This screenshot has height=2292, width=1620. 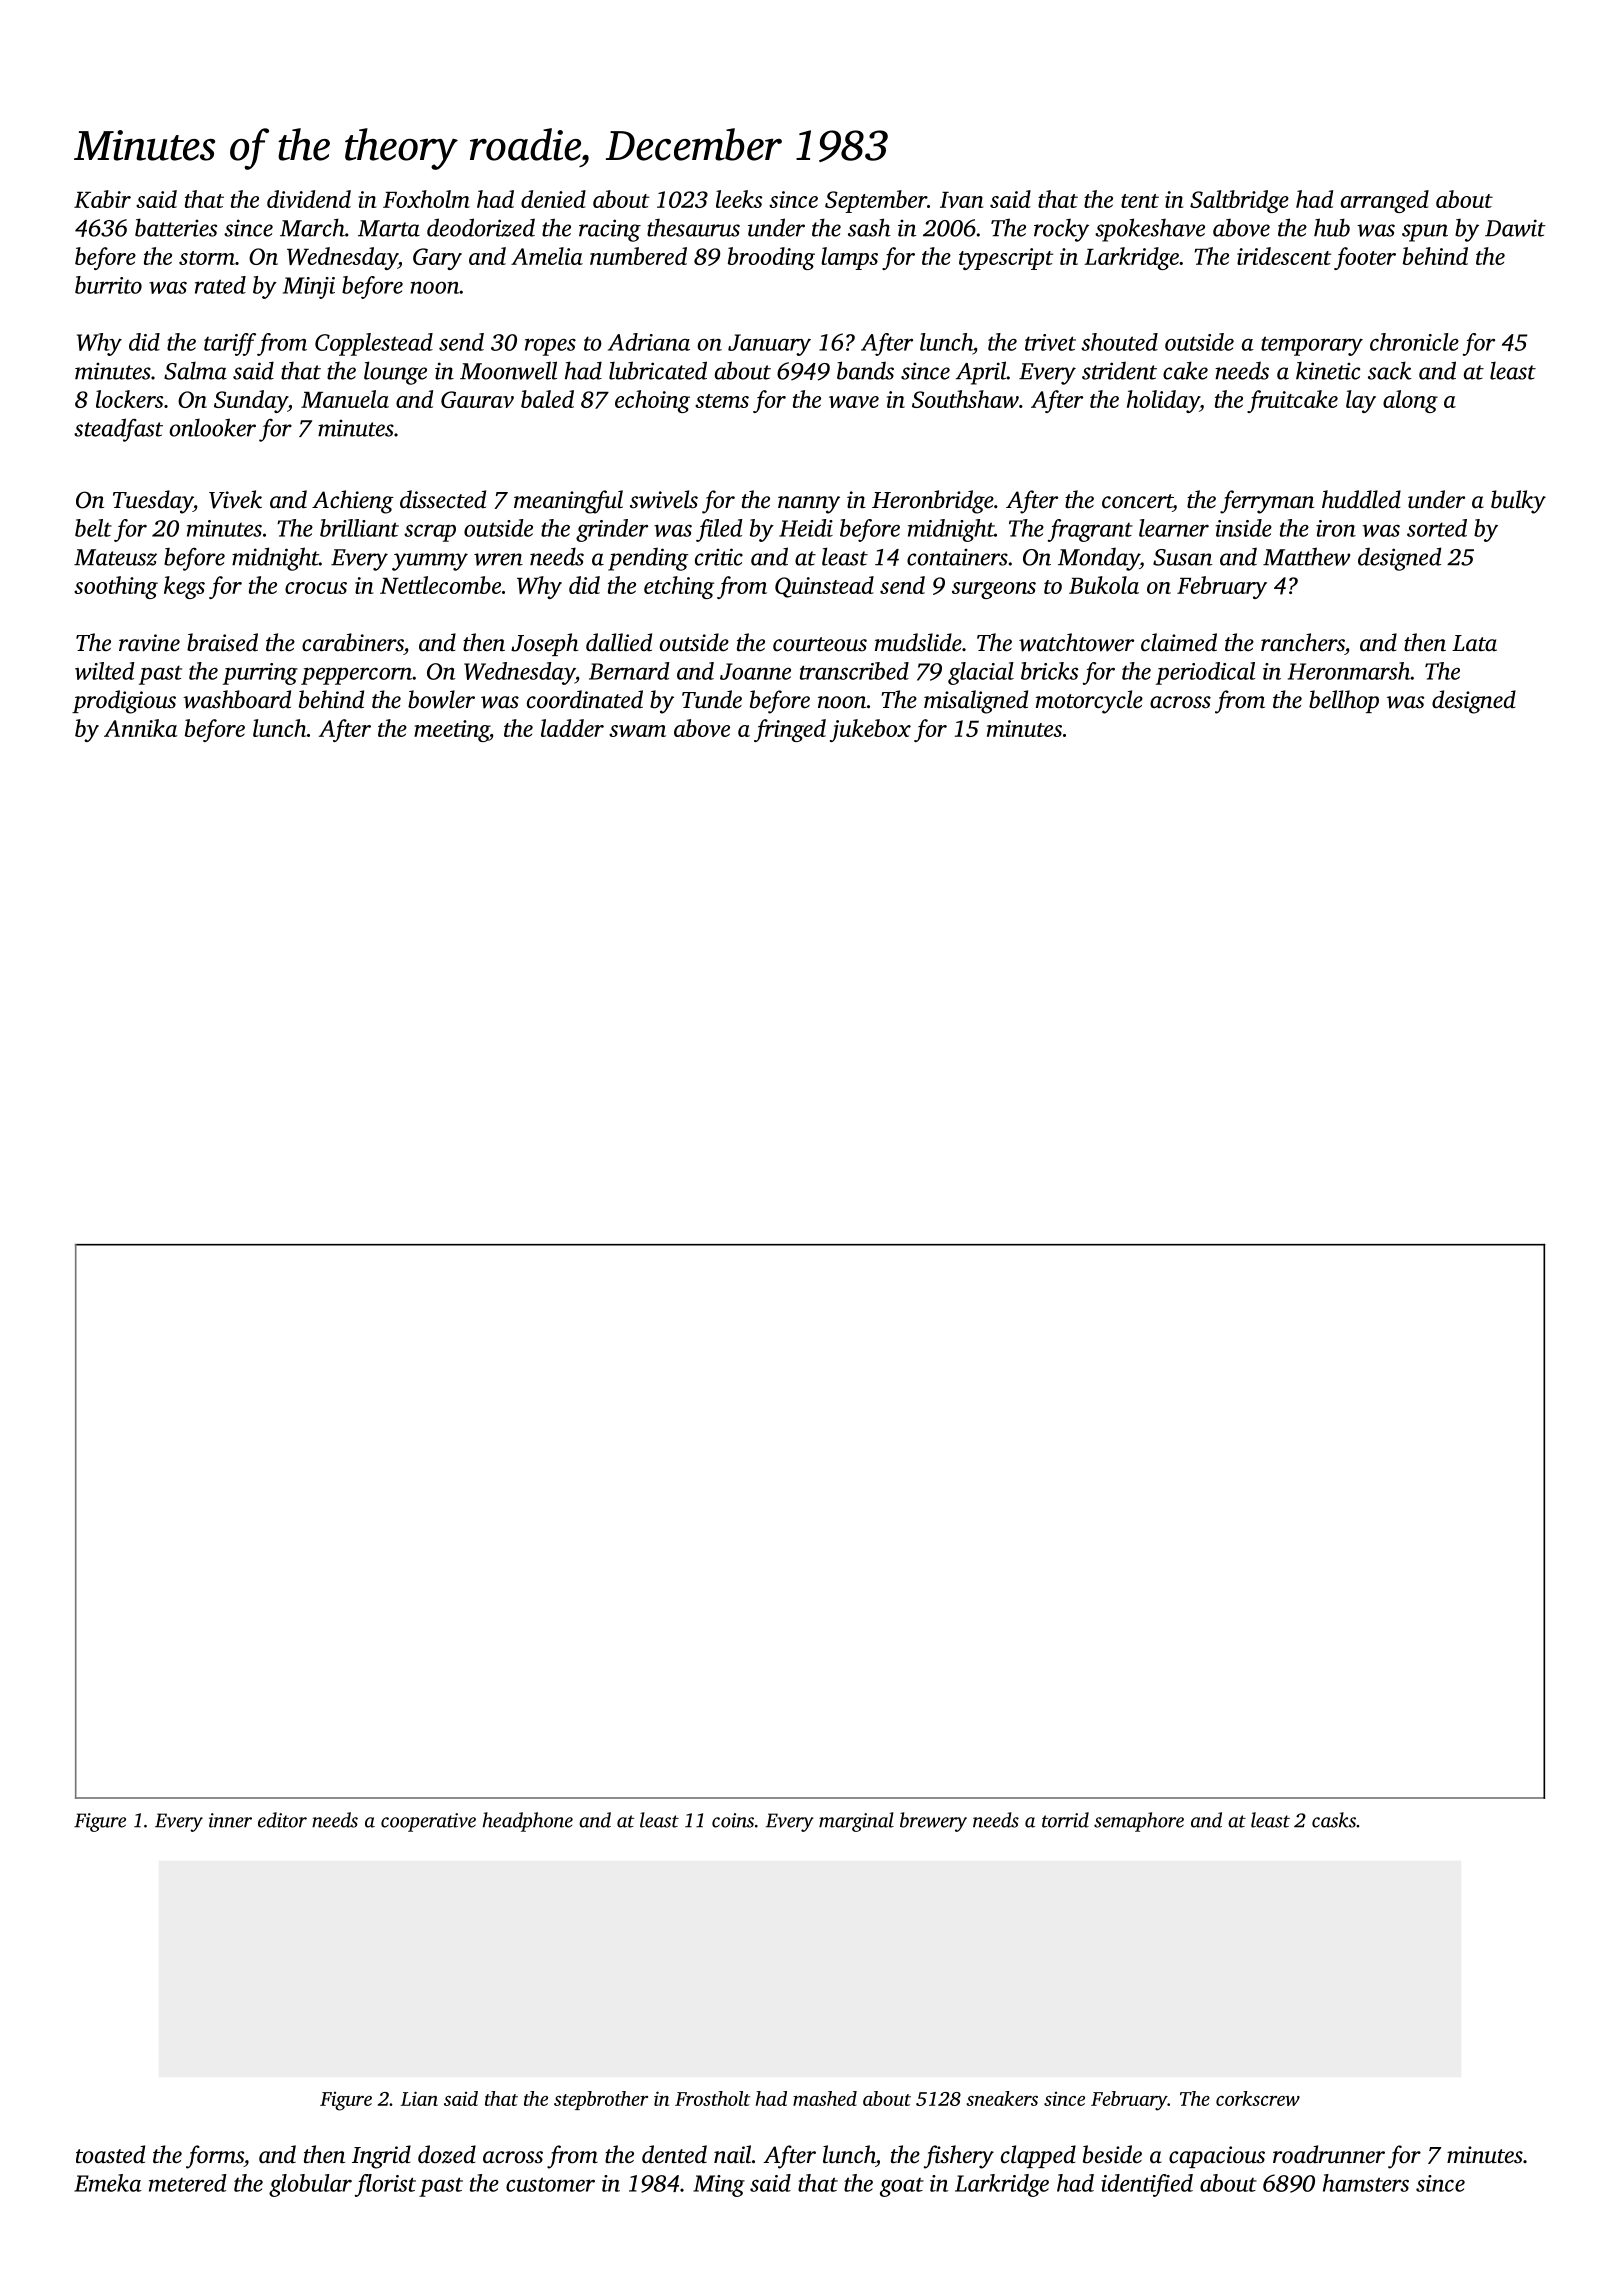 I want to click on Annika, so click(x=140, y=728).
